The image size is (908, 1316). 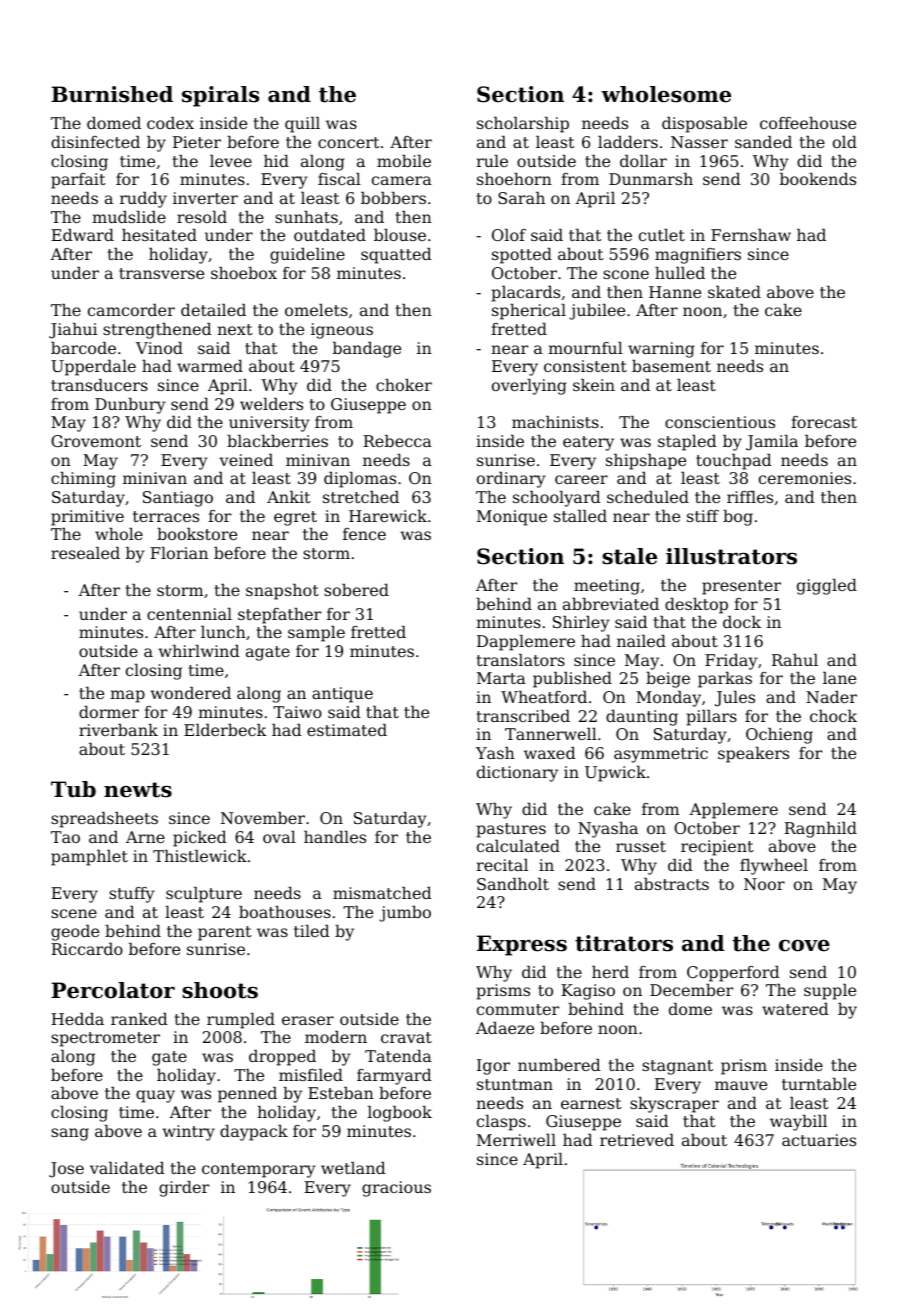 I want to click on camera, so click(x=402, y=180).
